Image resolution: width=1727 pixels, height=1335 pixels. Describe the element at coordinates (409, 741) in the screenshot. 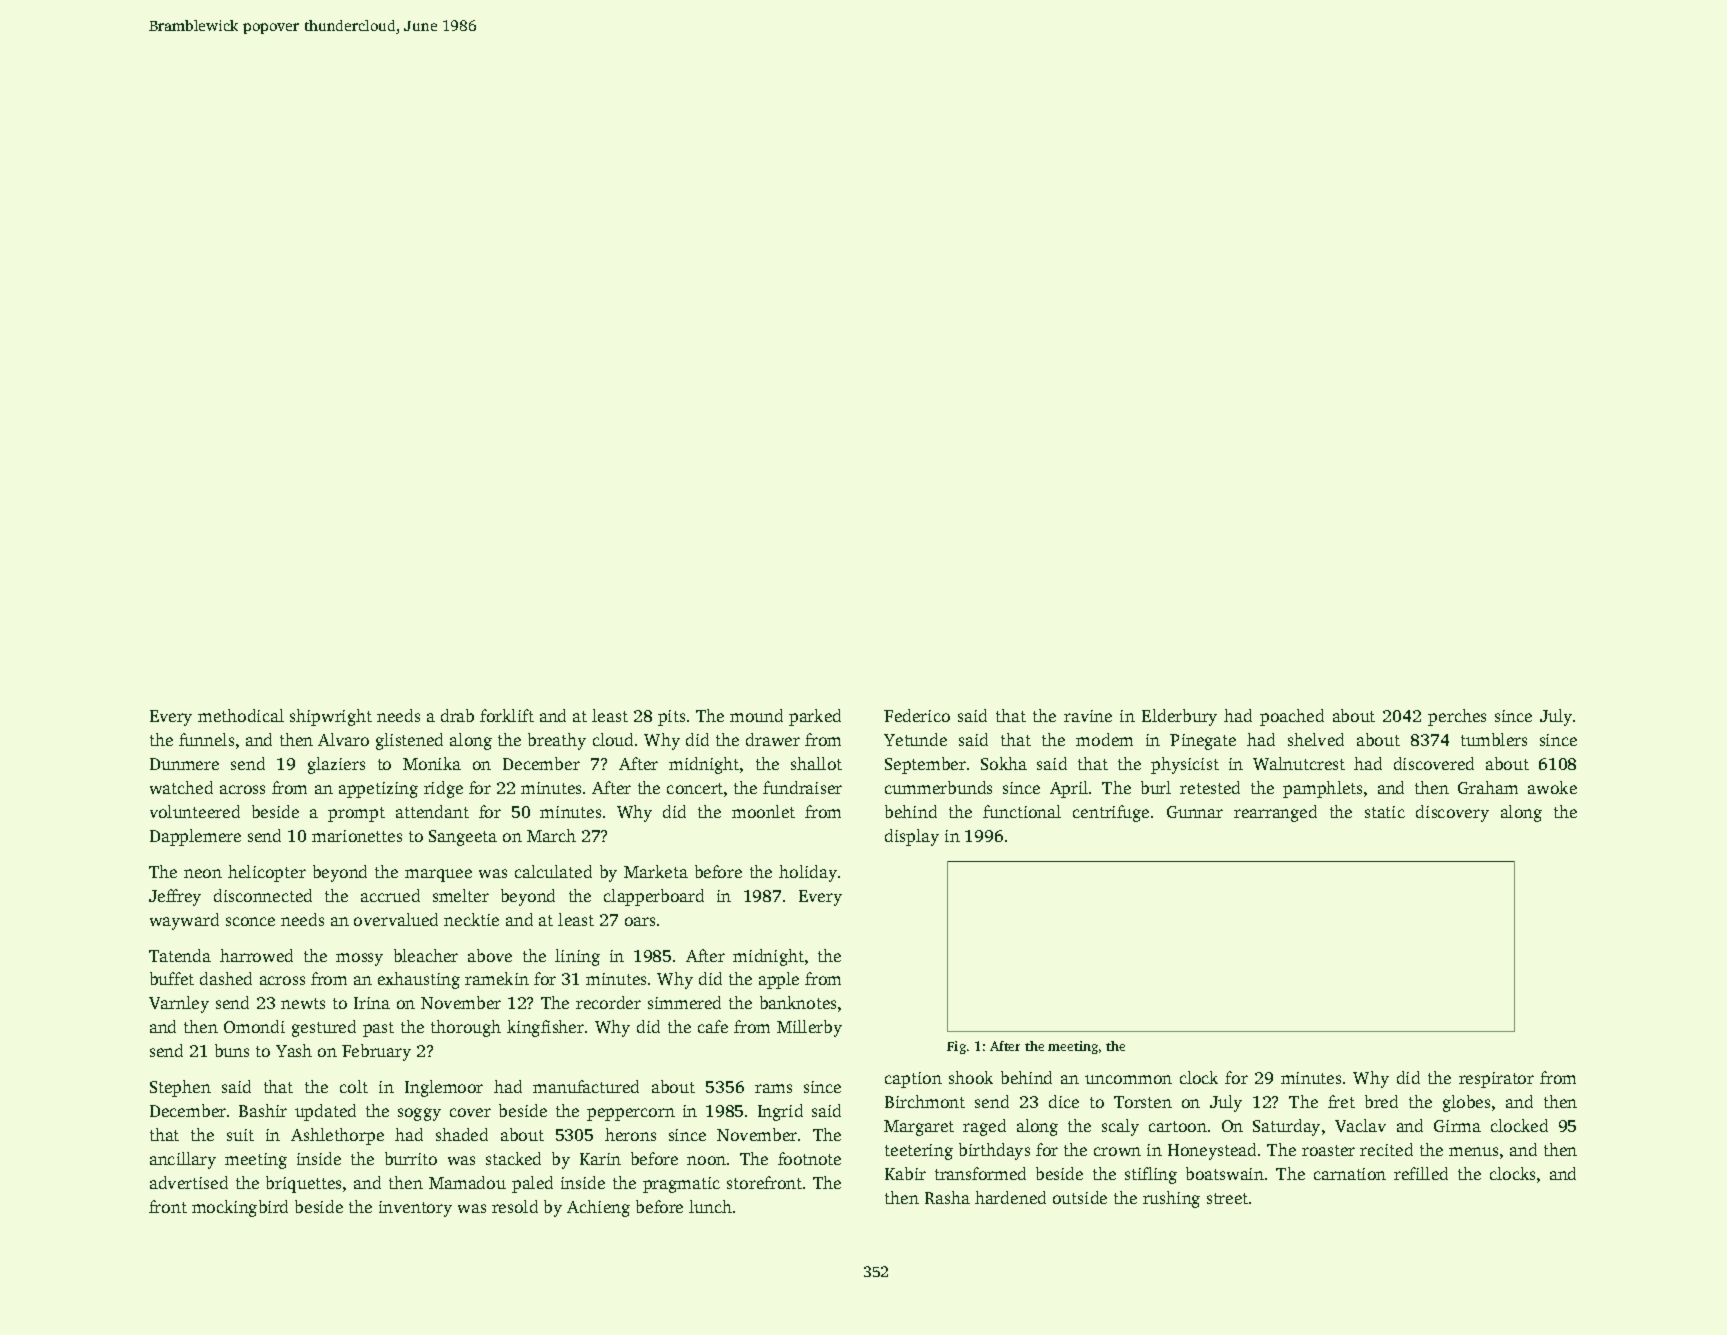

I see `glistened` at that location.
